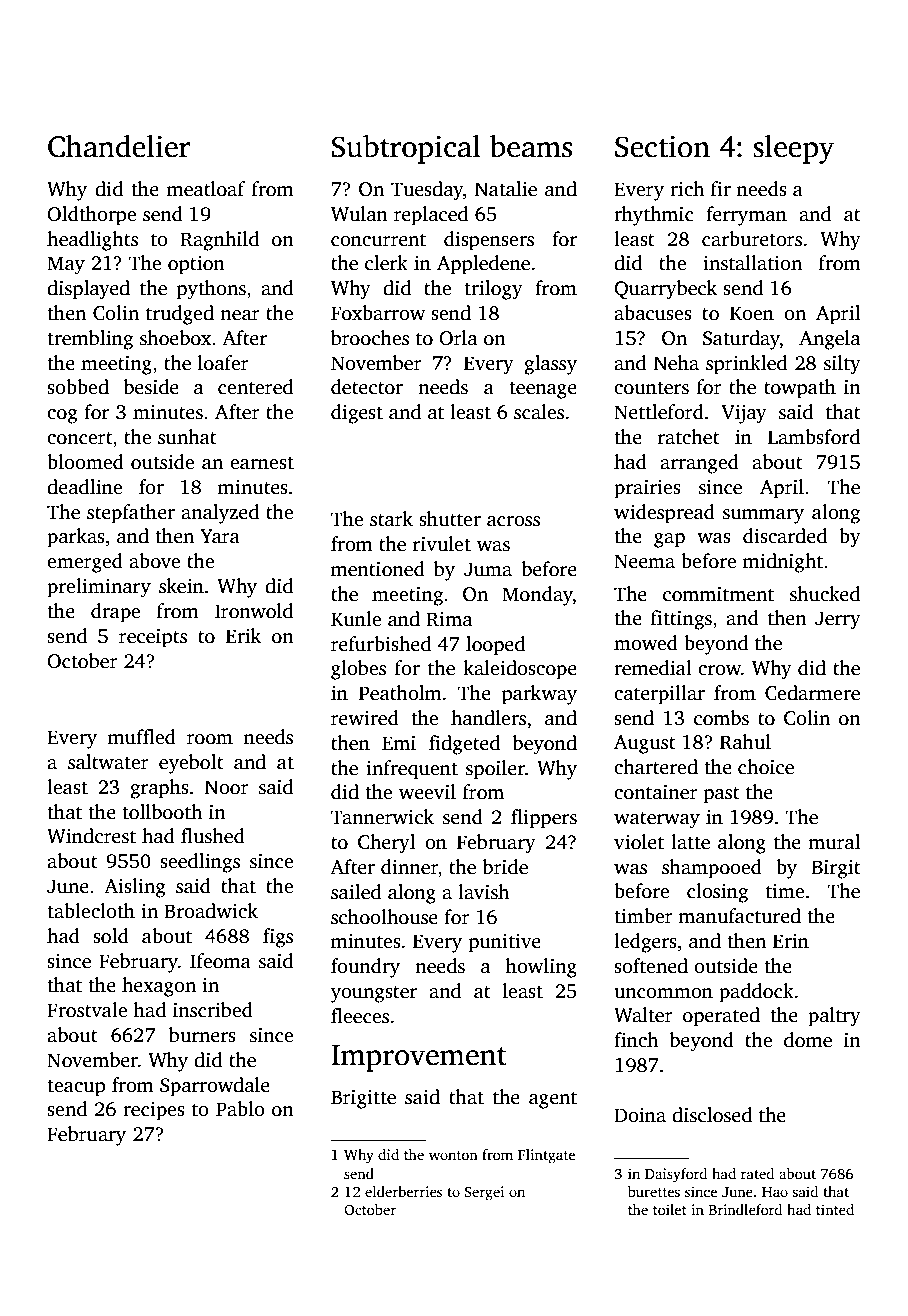 Image resolution: width=908 pixels, height=1316 pixels. Describe the element at coordinates (495, 646) in the image. I see `looped` at that location.
